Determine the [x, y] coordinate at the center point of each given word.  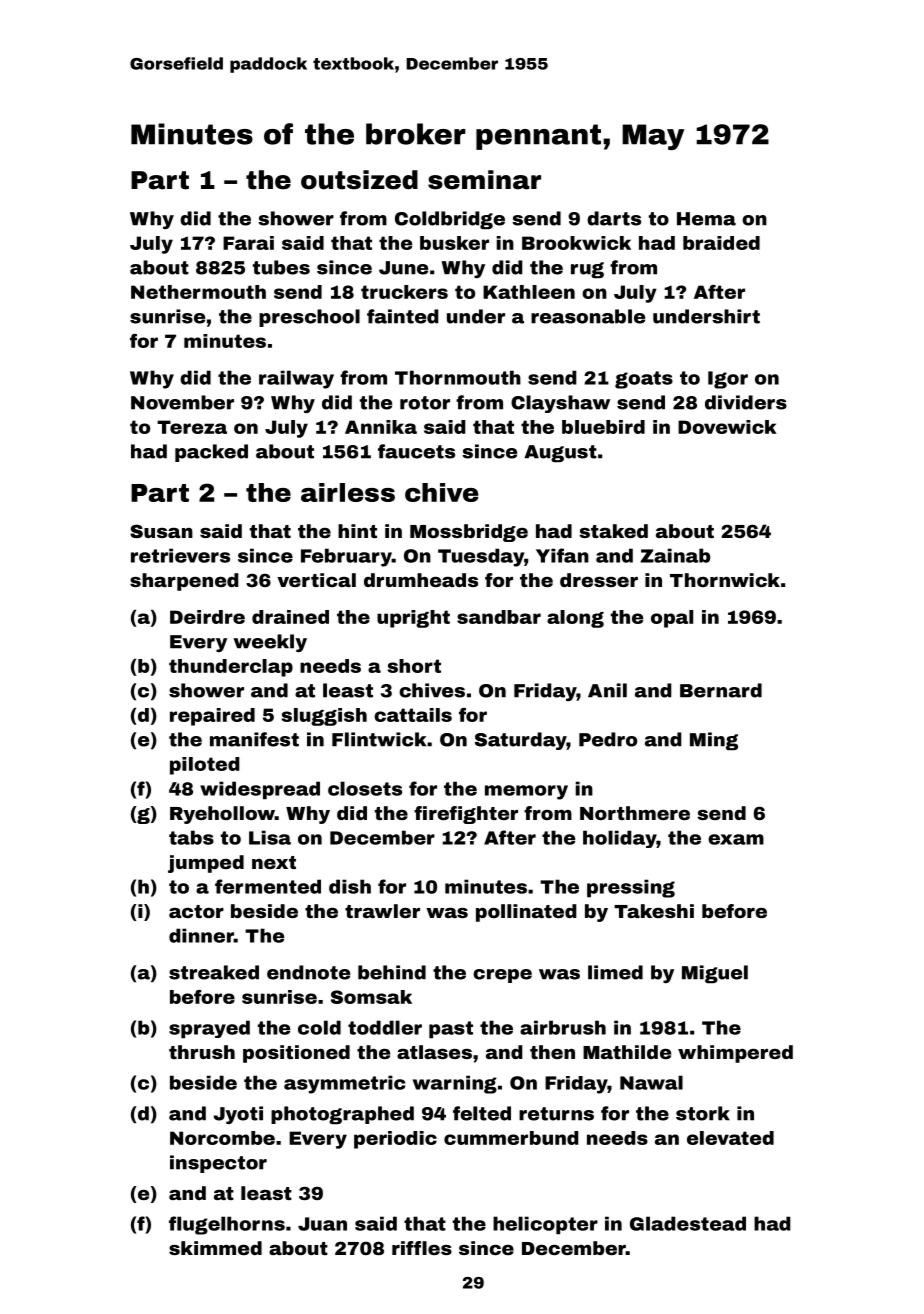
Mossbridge [469, 533]
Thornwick [725, 580]
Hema [706, 219]
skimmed [215, 1248]
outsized [359, 180]
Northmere [635, 813]
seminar [484, 180]
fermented [268, 886]
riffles [422, 1248]
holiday [620, 839]
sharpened [184, 582]
